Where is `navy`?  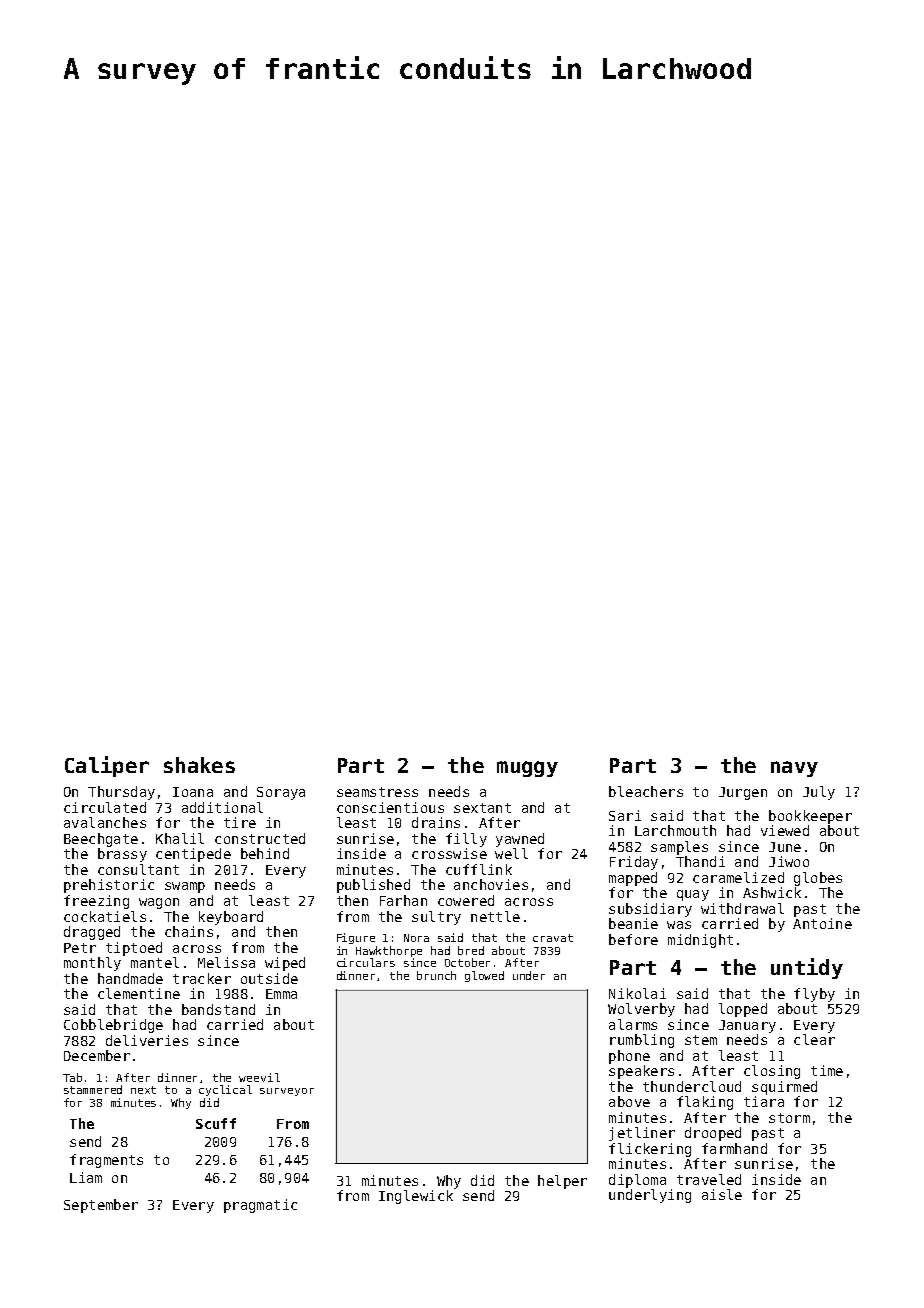
navy is located at coordinates (794, 769).
